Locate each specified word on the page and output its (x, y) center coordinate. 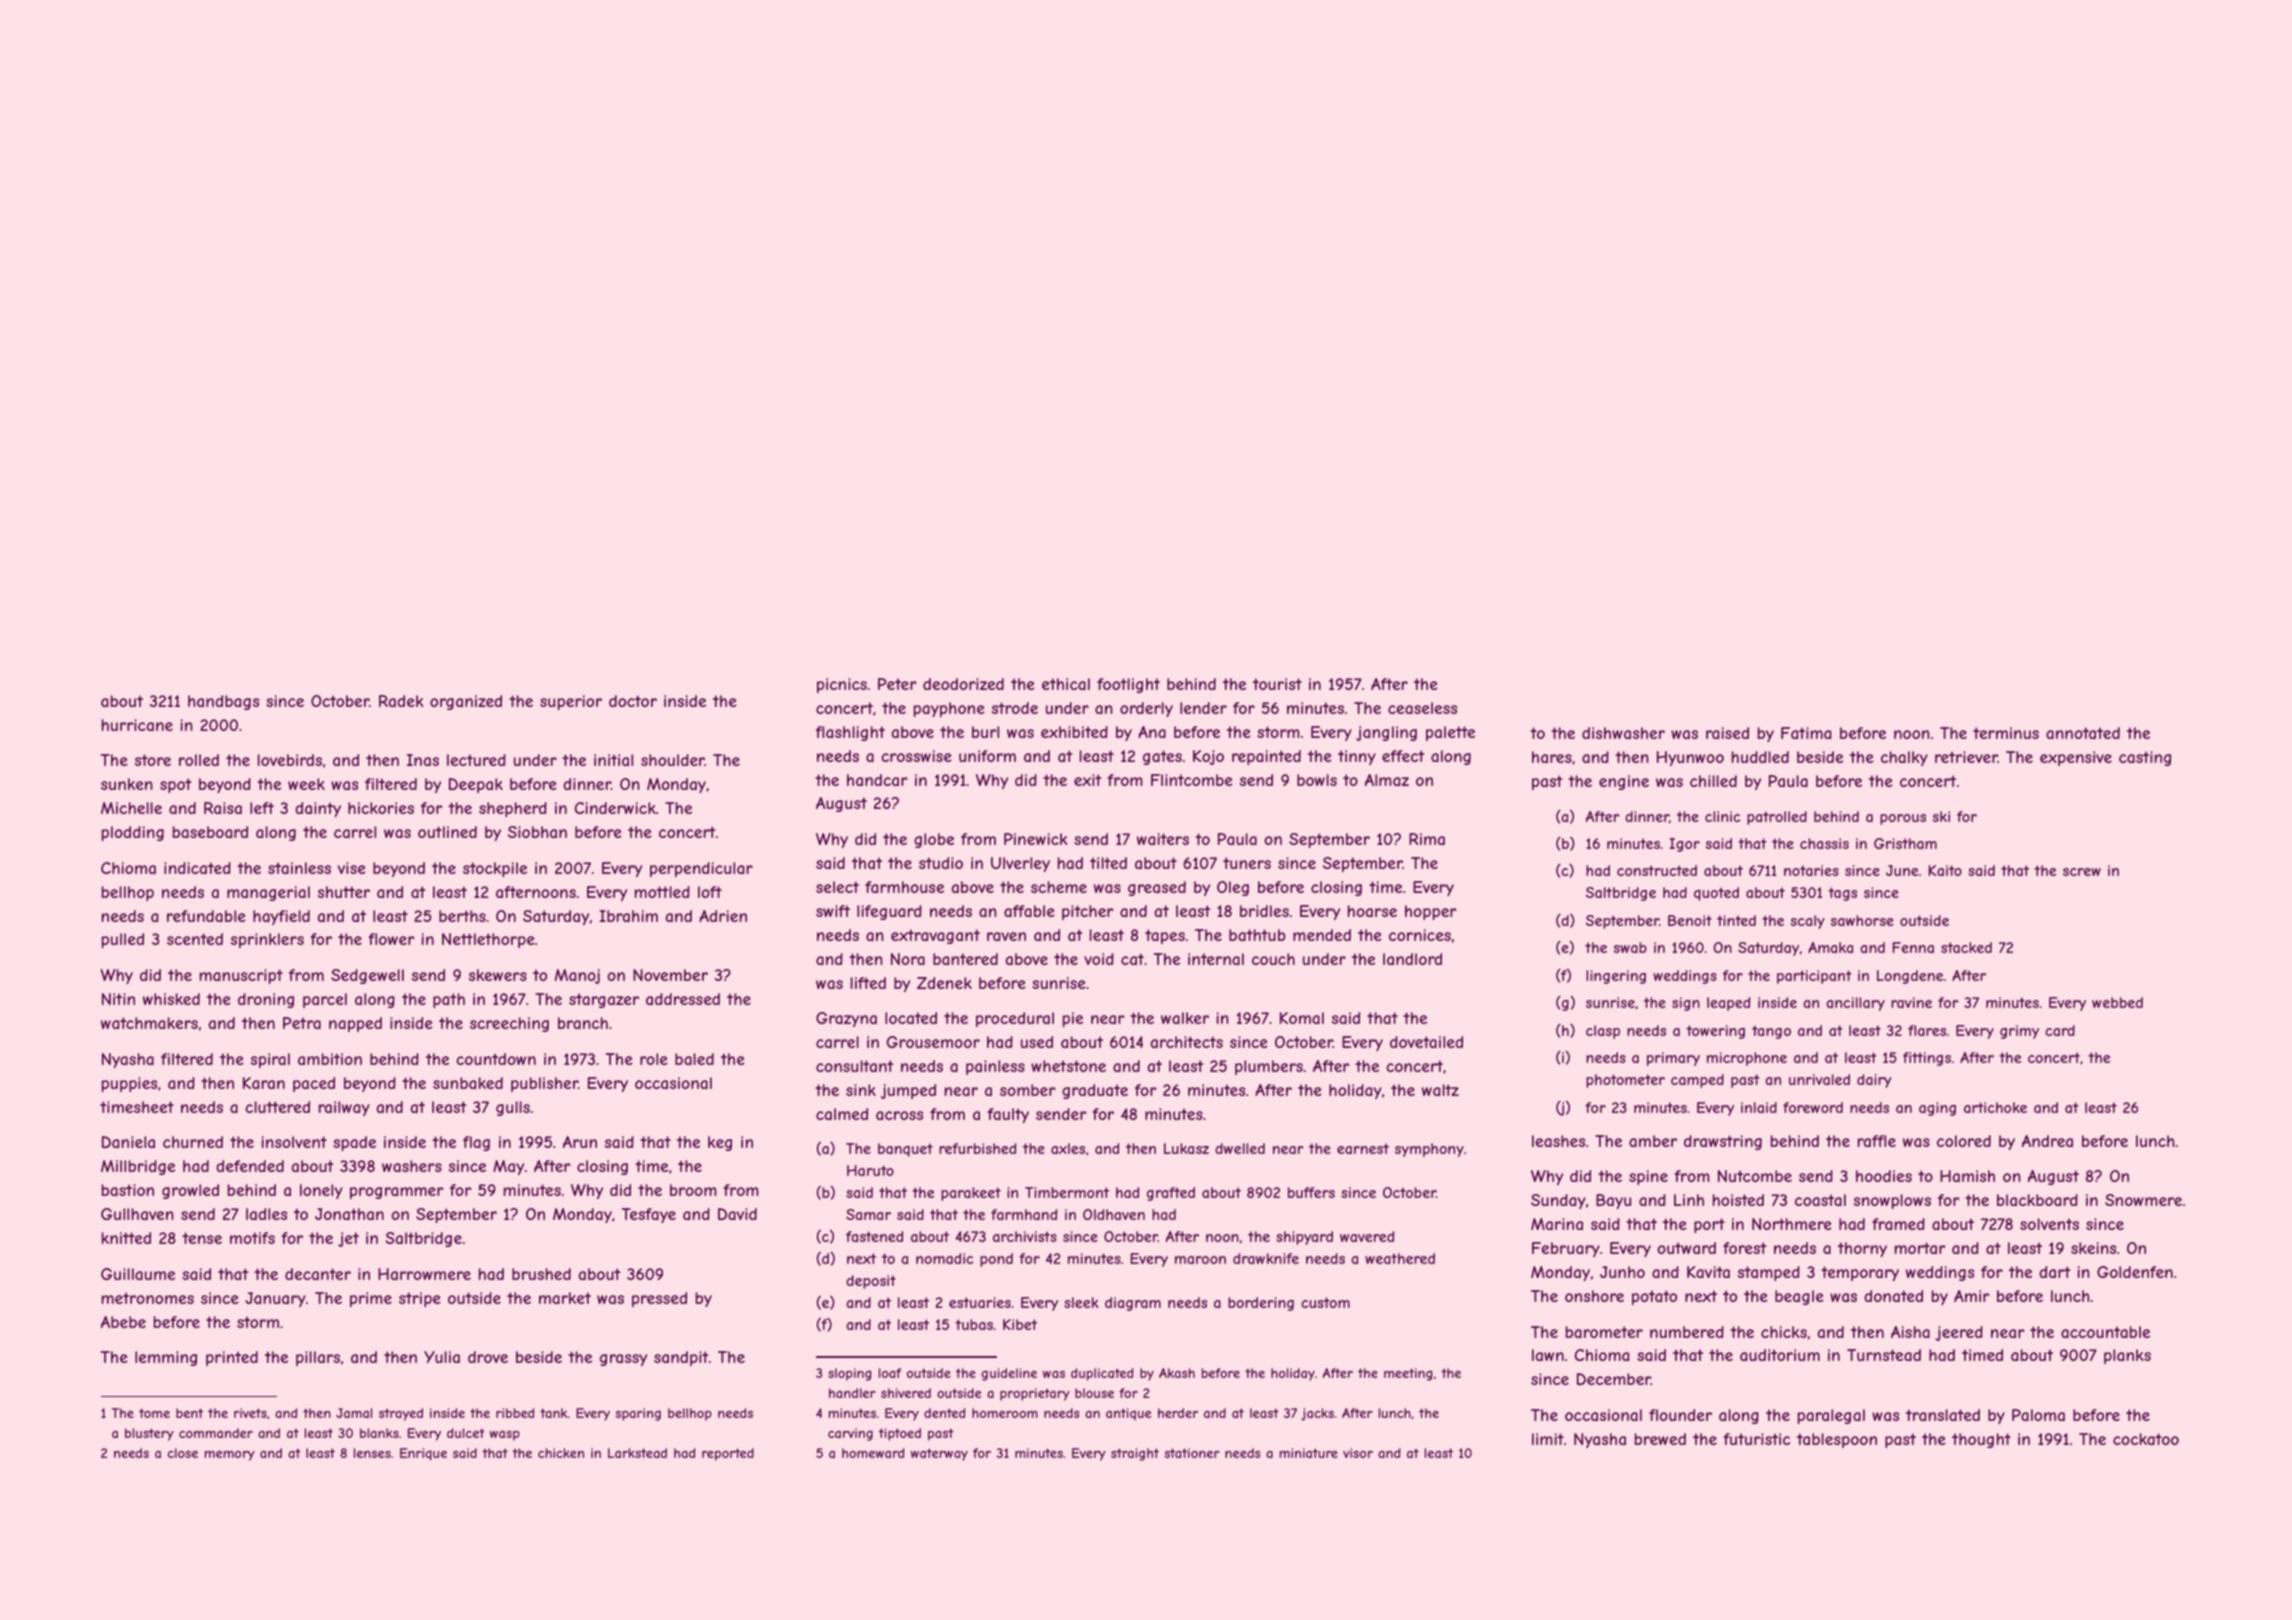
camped (1697, 1081)
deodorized (963, 684)
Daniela (128, 1142)
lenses (372, 1453)
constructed (1657, 870)
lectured (476, 760)
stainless (299, 868)
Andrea (2047, 1141)
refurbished (977, 1148)
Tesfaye (649, 1215)
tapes (1165, 936)
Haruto (870, 1170)
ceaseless (1422, 708)
